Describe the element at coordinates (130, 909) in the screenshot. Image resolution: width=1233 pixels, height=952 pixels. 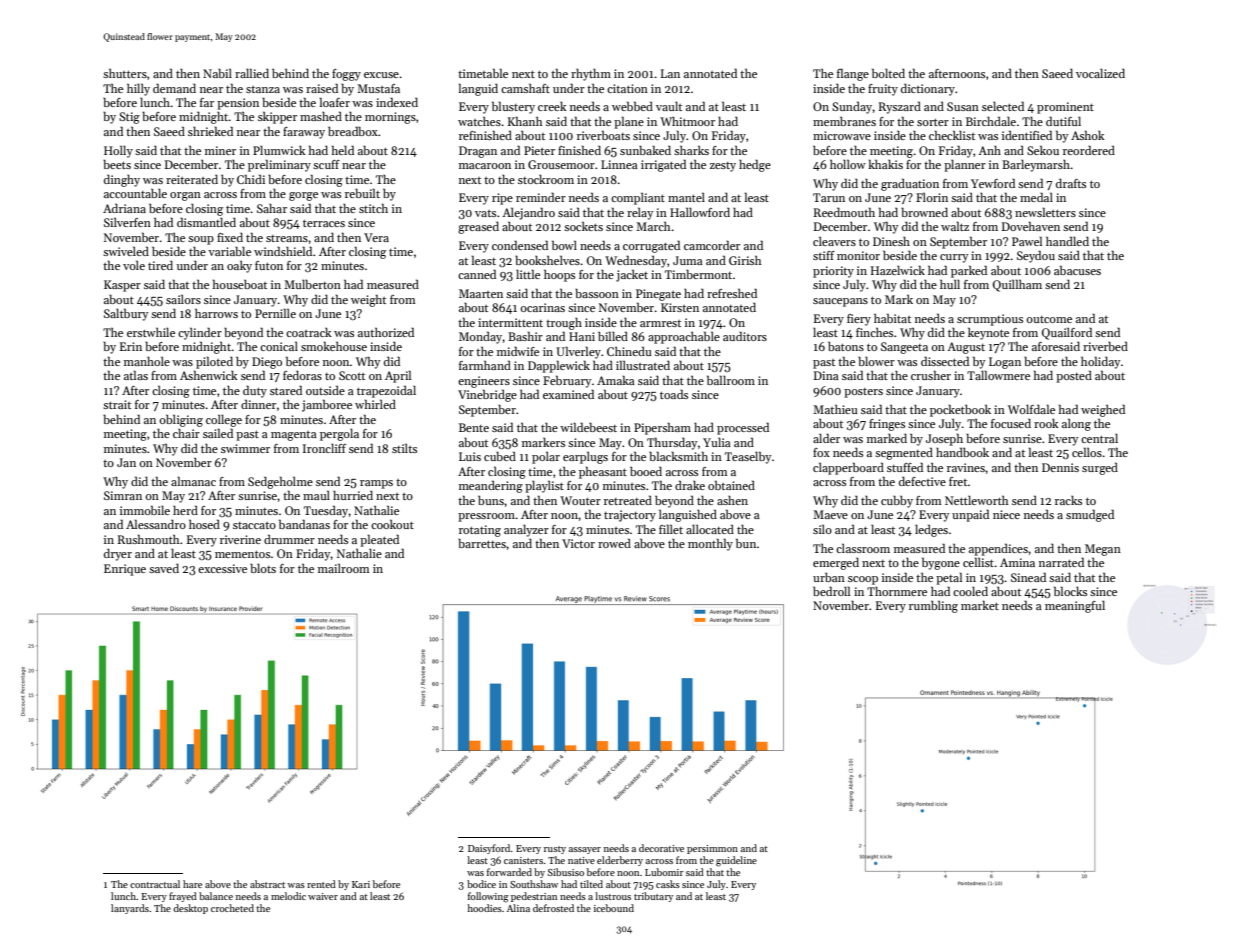
I see `lanyards` at that location.
